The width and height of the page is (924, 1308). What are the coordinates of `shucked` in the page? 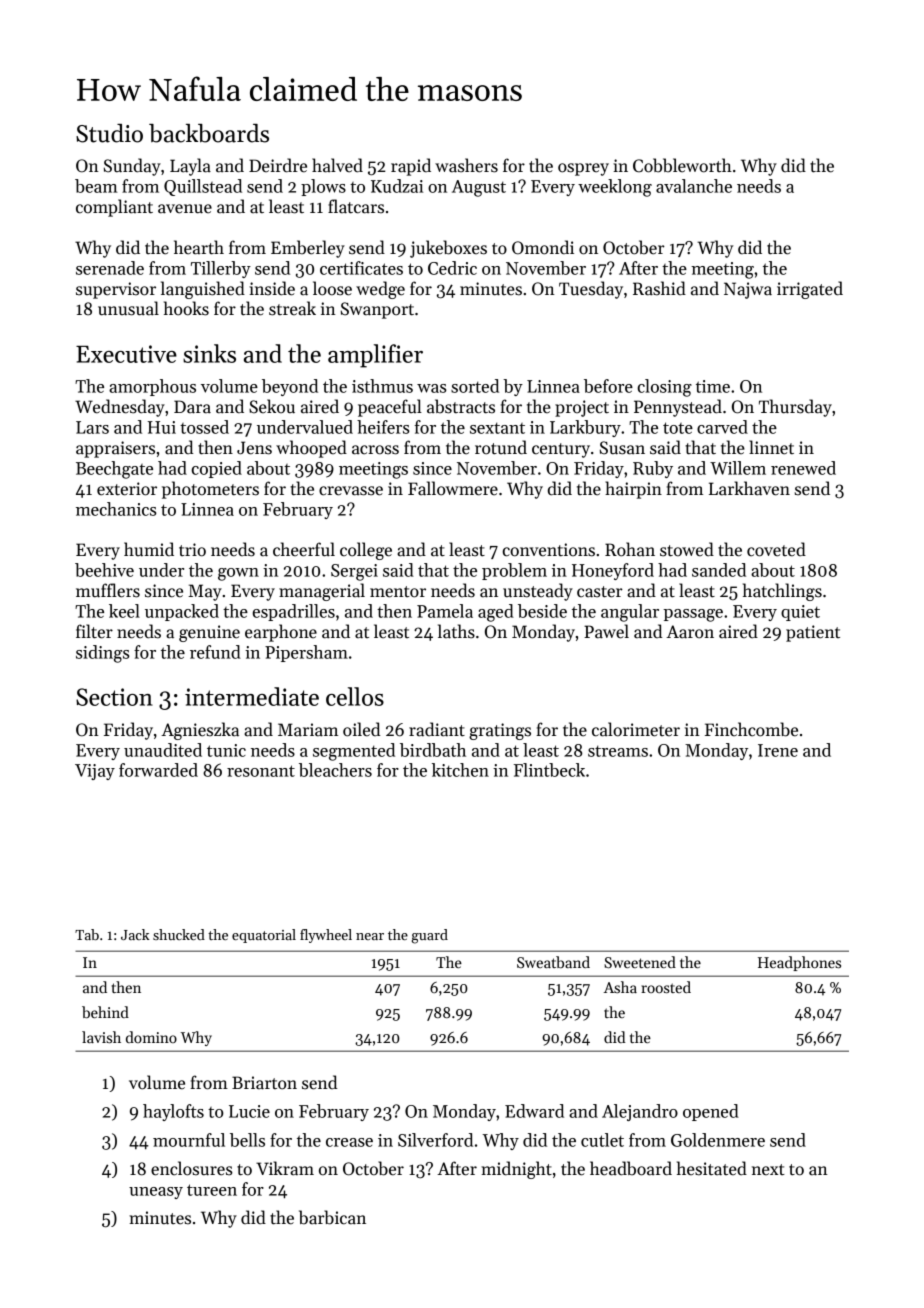 It's located at (179, 934).
